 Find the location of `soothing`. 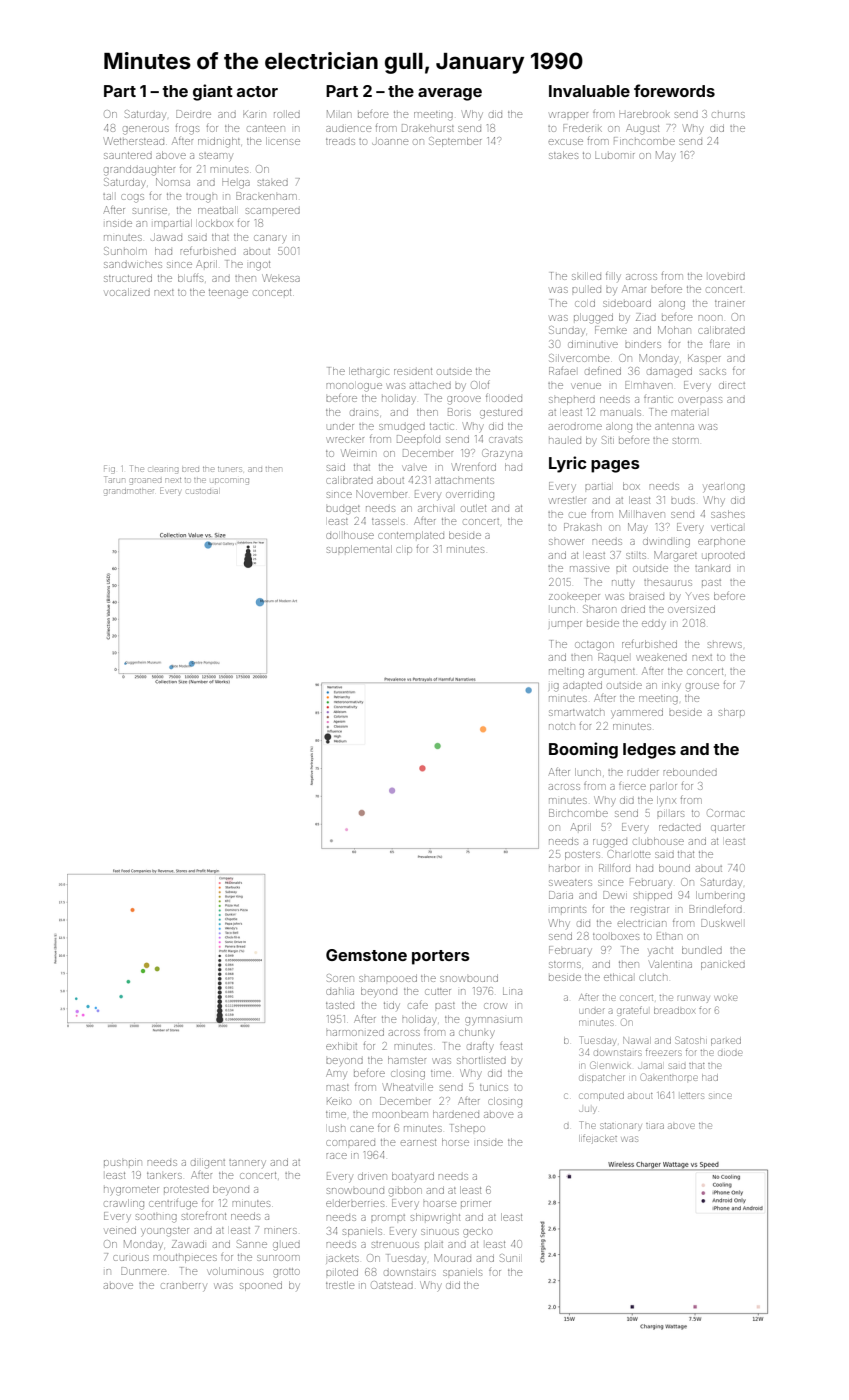

soothing is located at coordinates (156, 1218).
